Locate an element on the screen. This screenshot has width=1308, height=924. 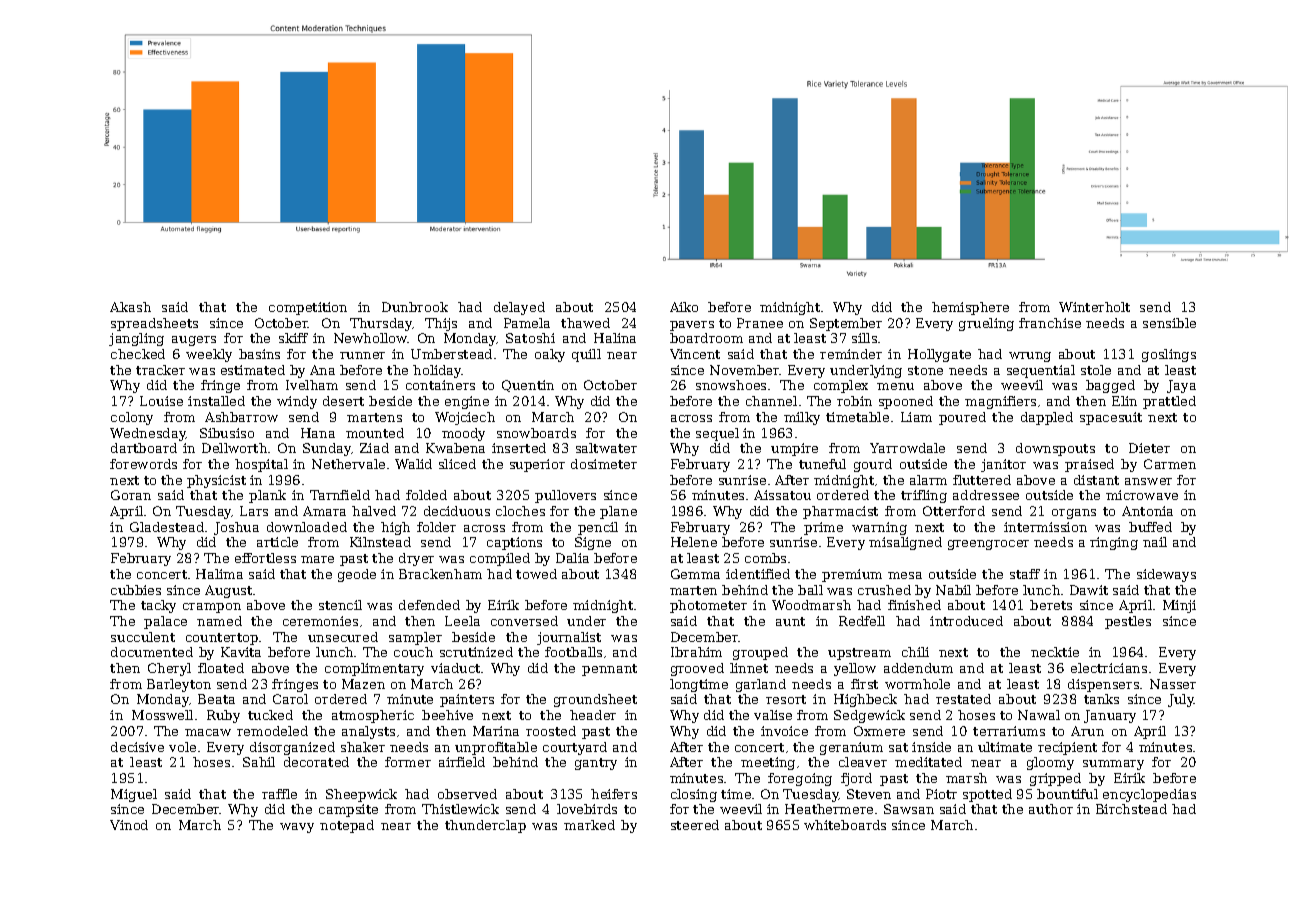
competition is located at coordinates (308, 308).
